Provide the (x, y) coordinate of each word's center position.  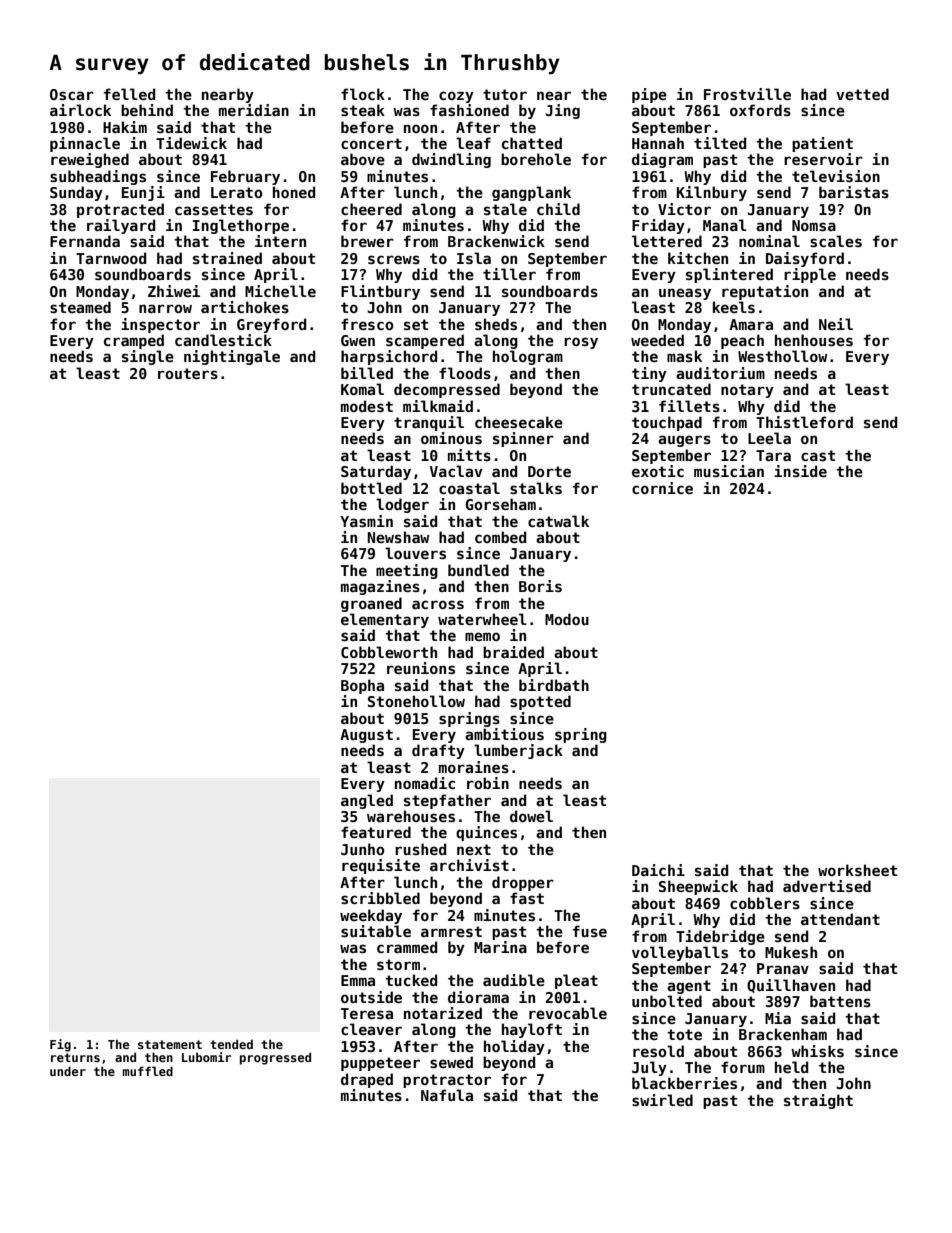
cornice (662, 488)
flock (363, 94)
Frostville (747, 94)
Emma (358, 980)
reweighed (90, 160)
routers (188, 373)
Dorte (549, 471)
